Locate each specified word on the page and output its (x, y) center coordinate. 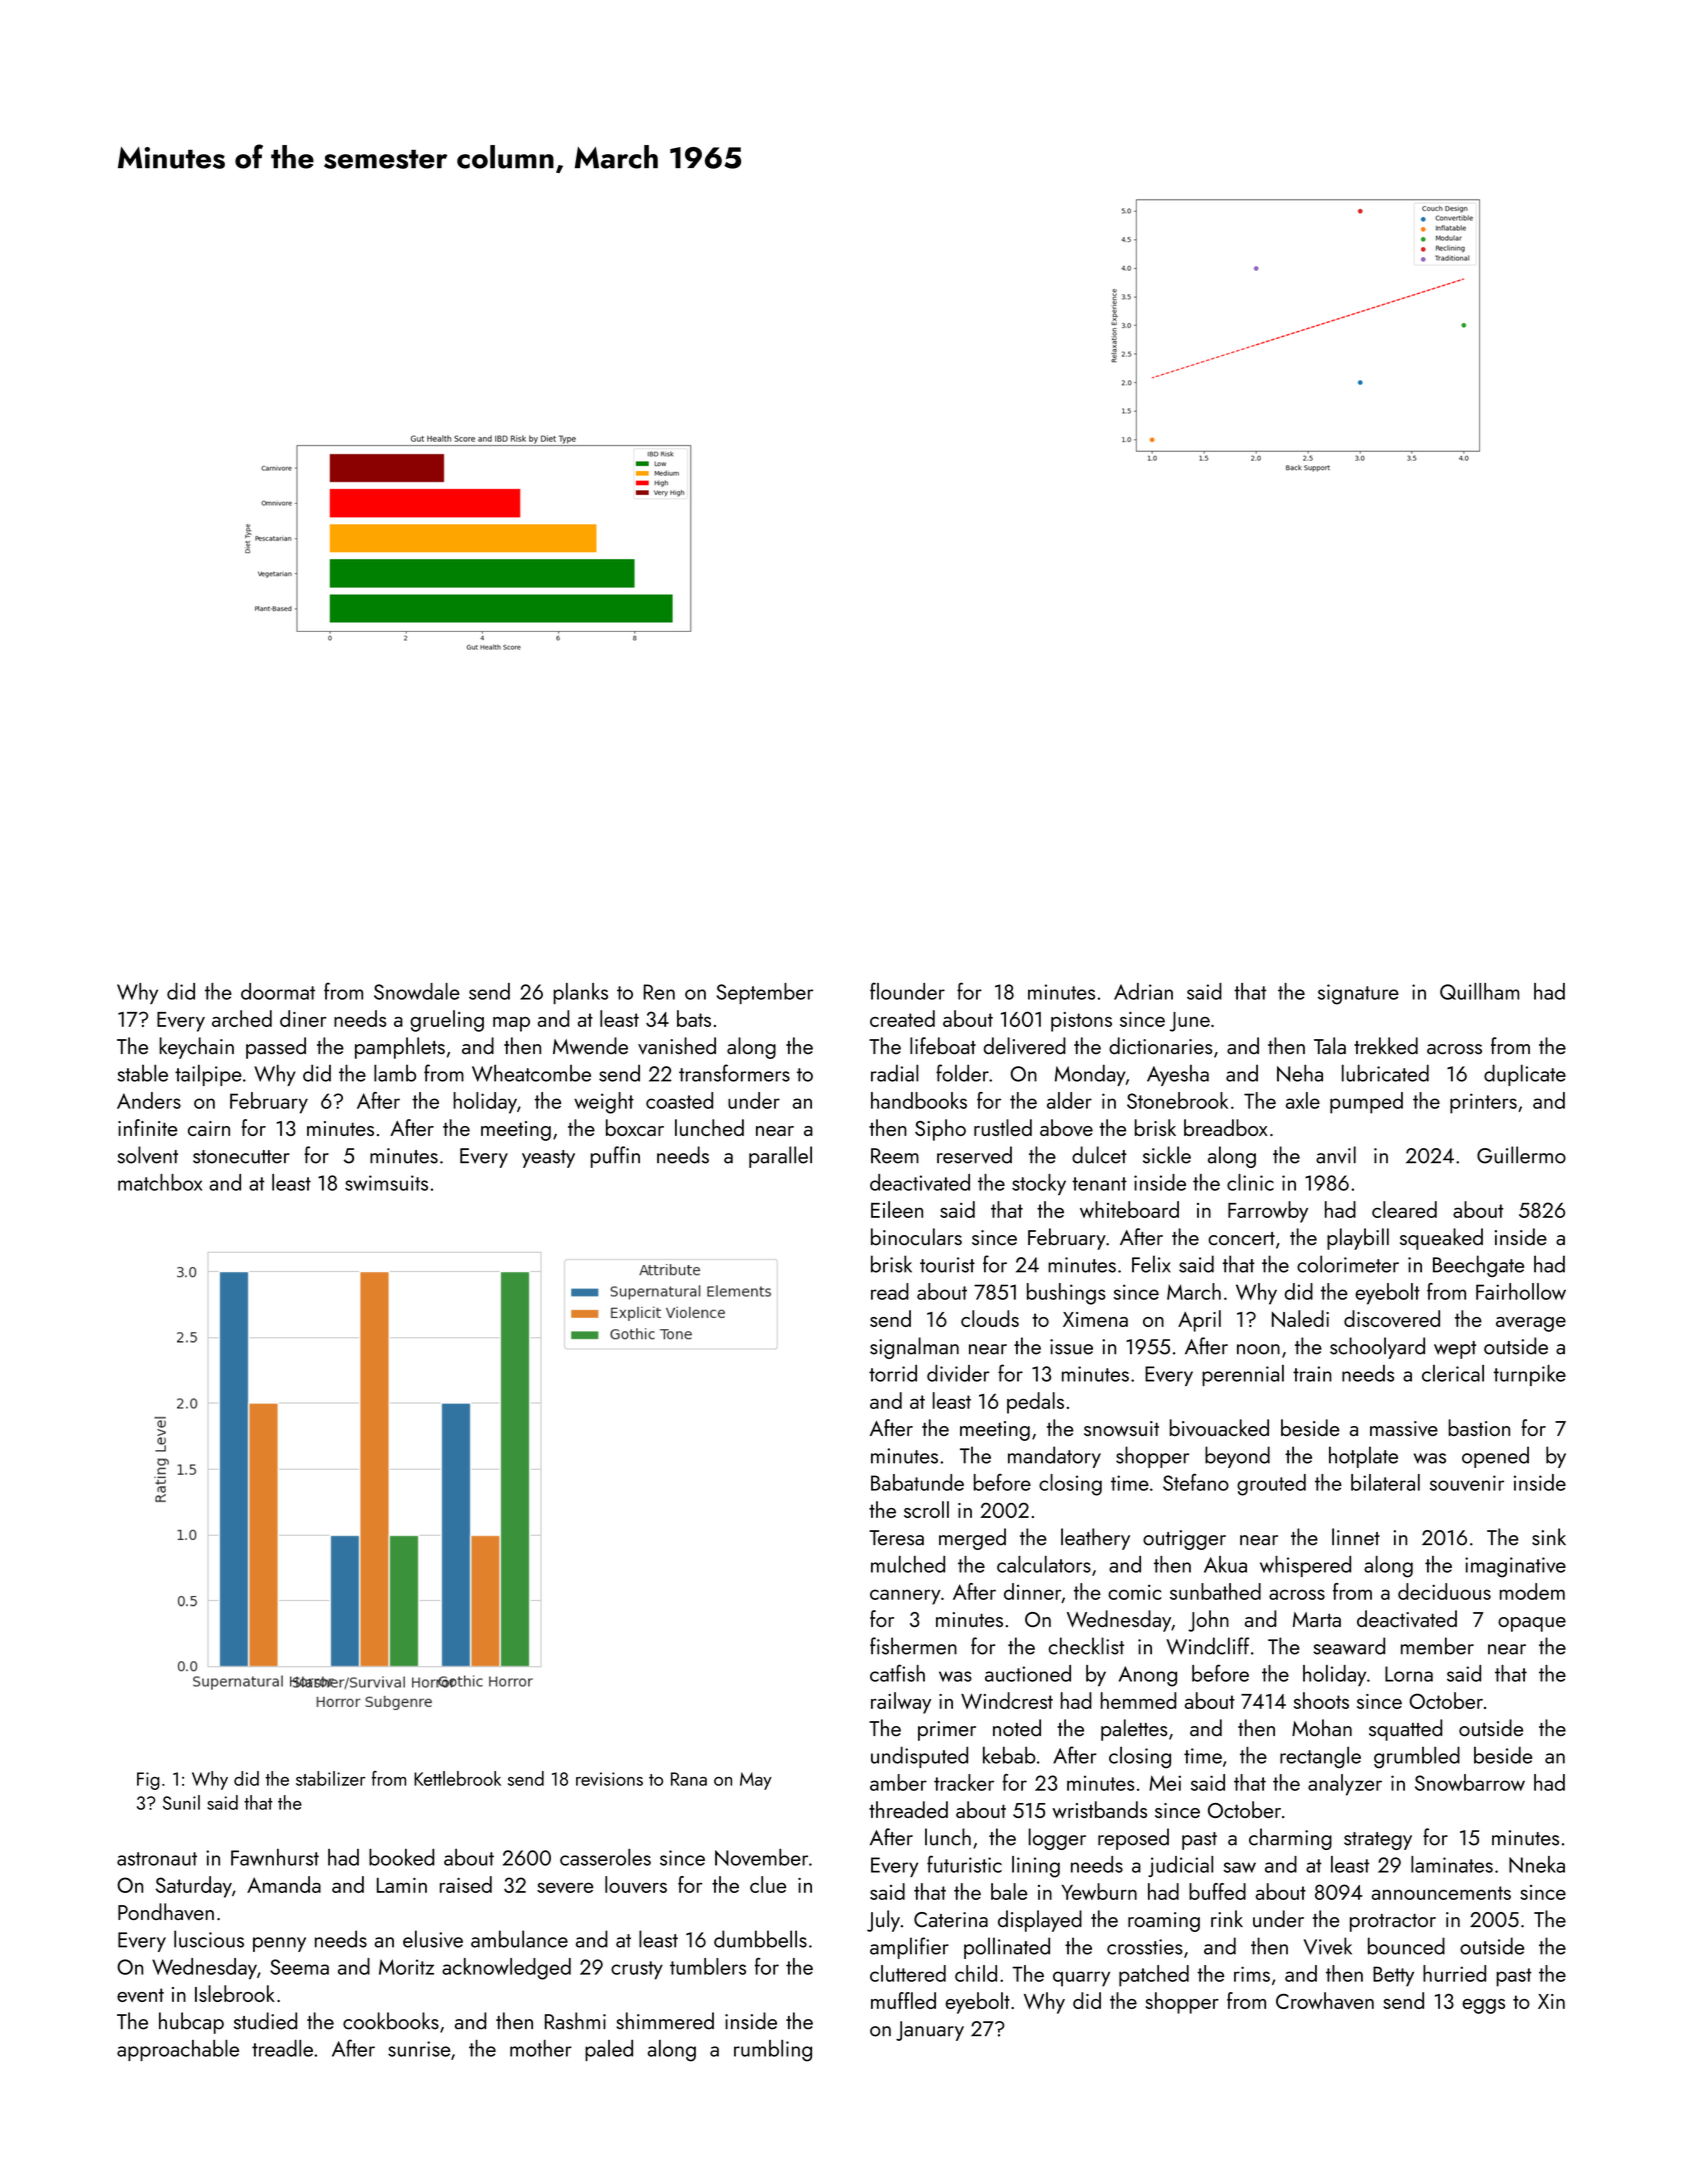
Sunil (181, 1802)
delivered (1025, 1046)
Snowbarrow (1470, 1782)
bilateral (1385, 1482)
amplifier (909, 1948)
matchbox (160, 1182)
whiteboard (1129, 1209)
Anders (149, 1100)
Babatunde (917, 1482)
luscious (209, 1939)
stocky (1039, 1184)
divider (958, 1373)
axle (1303, 1100)
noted (1017, 1728)
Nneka (1537, 1864)
